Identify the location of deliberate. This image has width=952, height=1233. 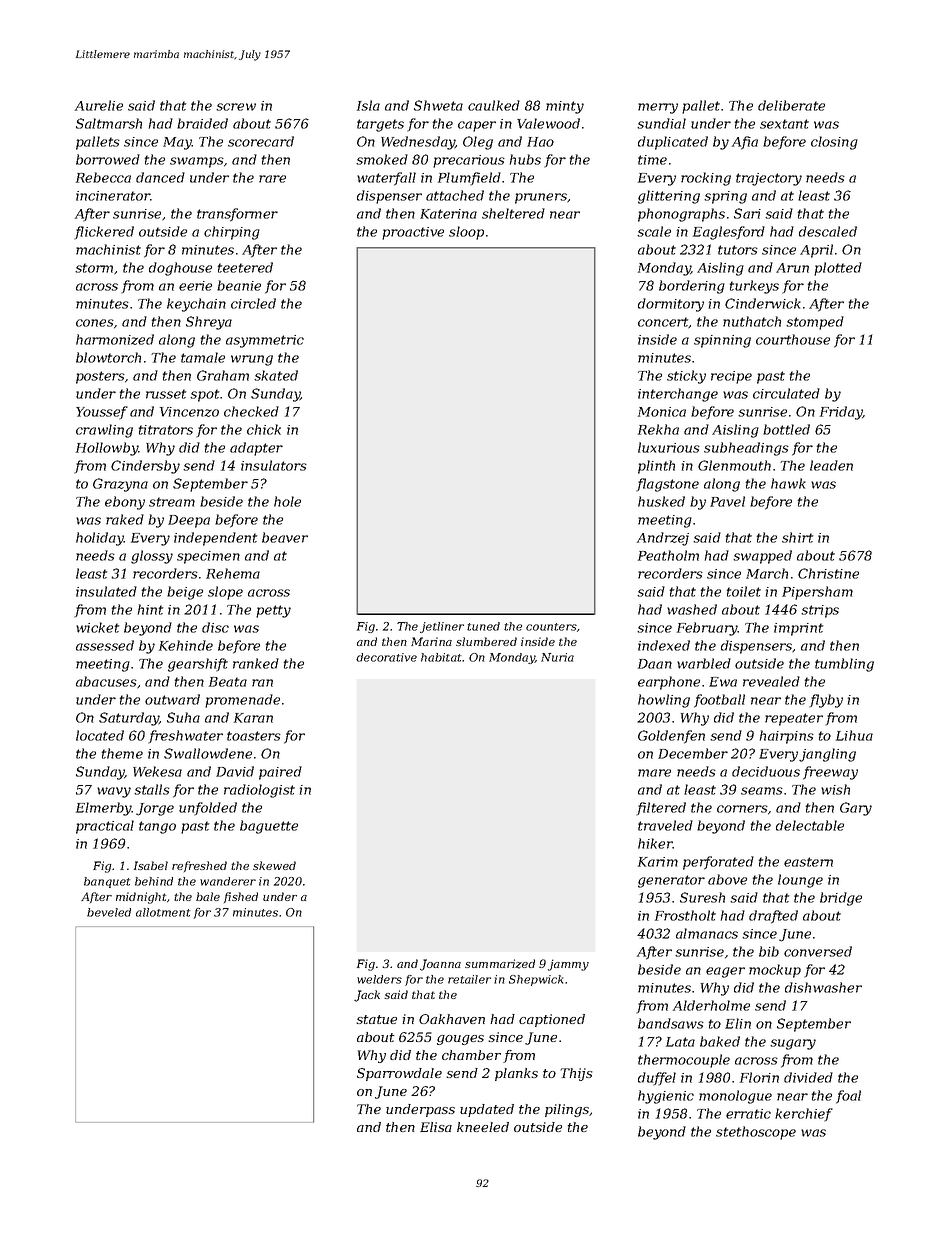
(791, 105).
